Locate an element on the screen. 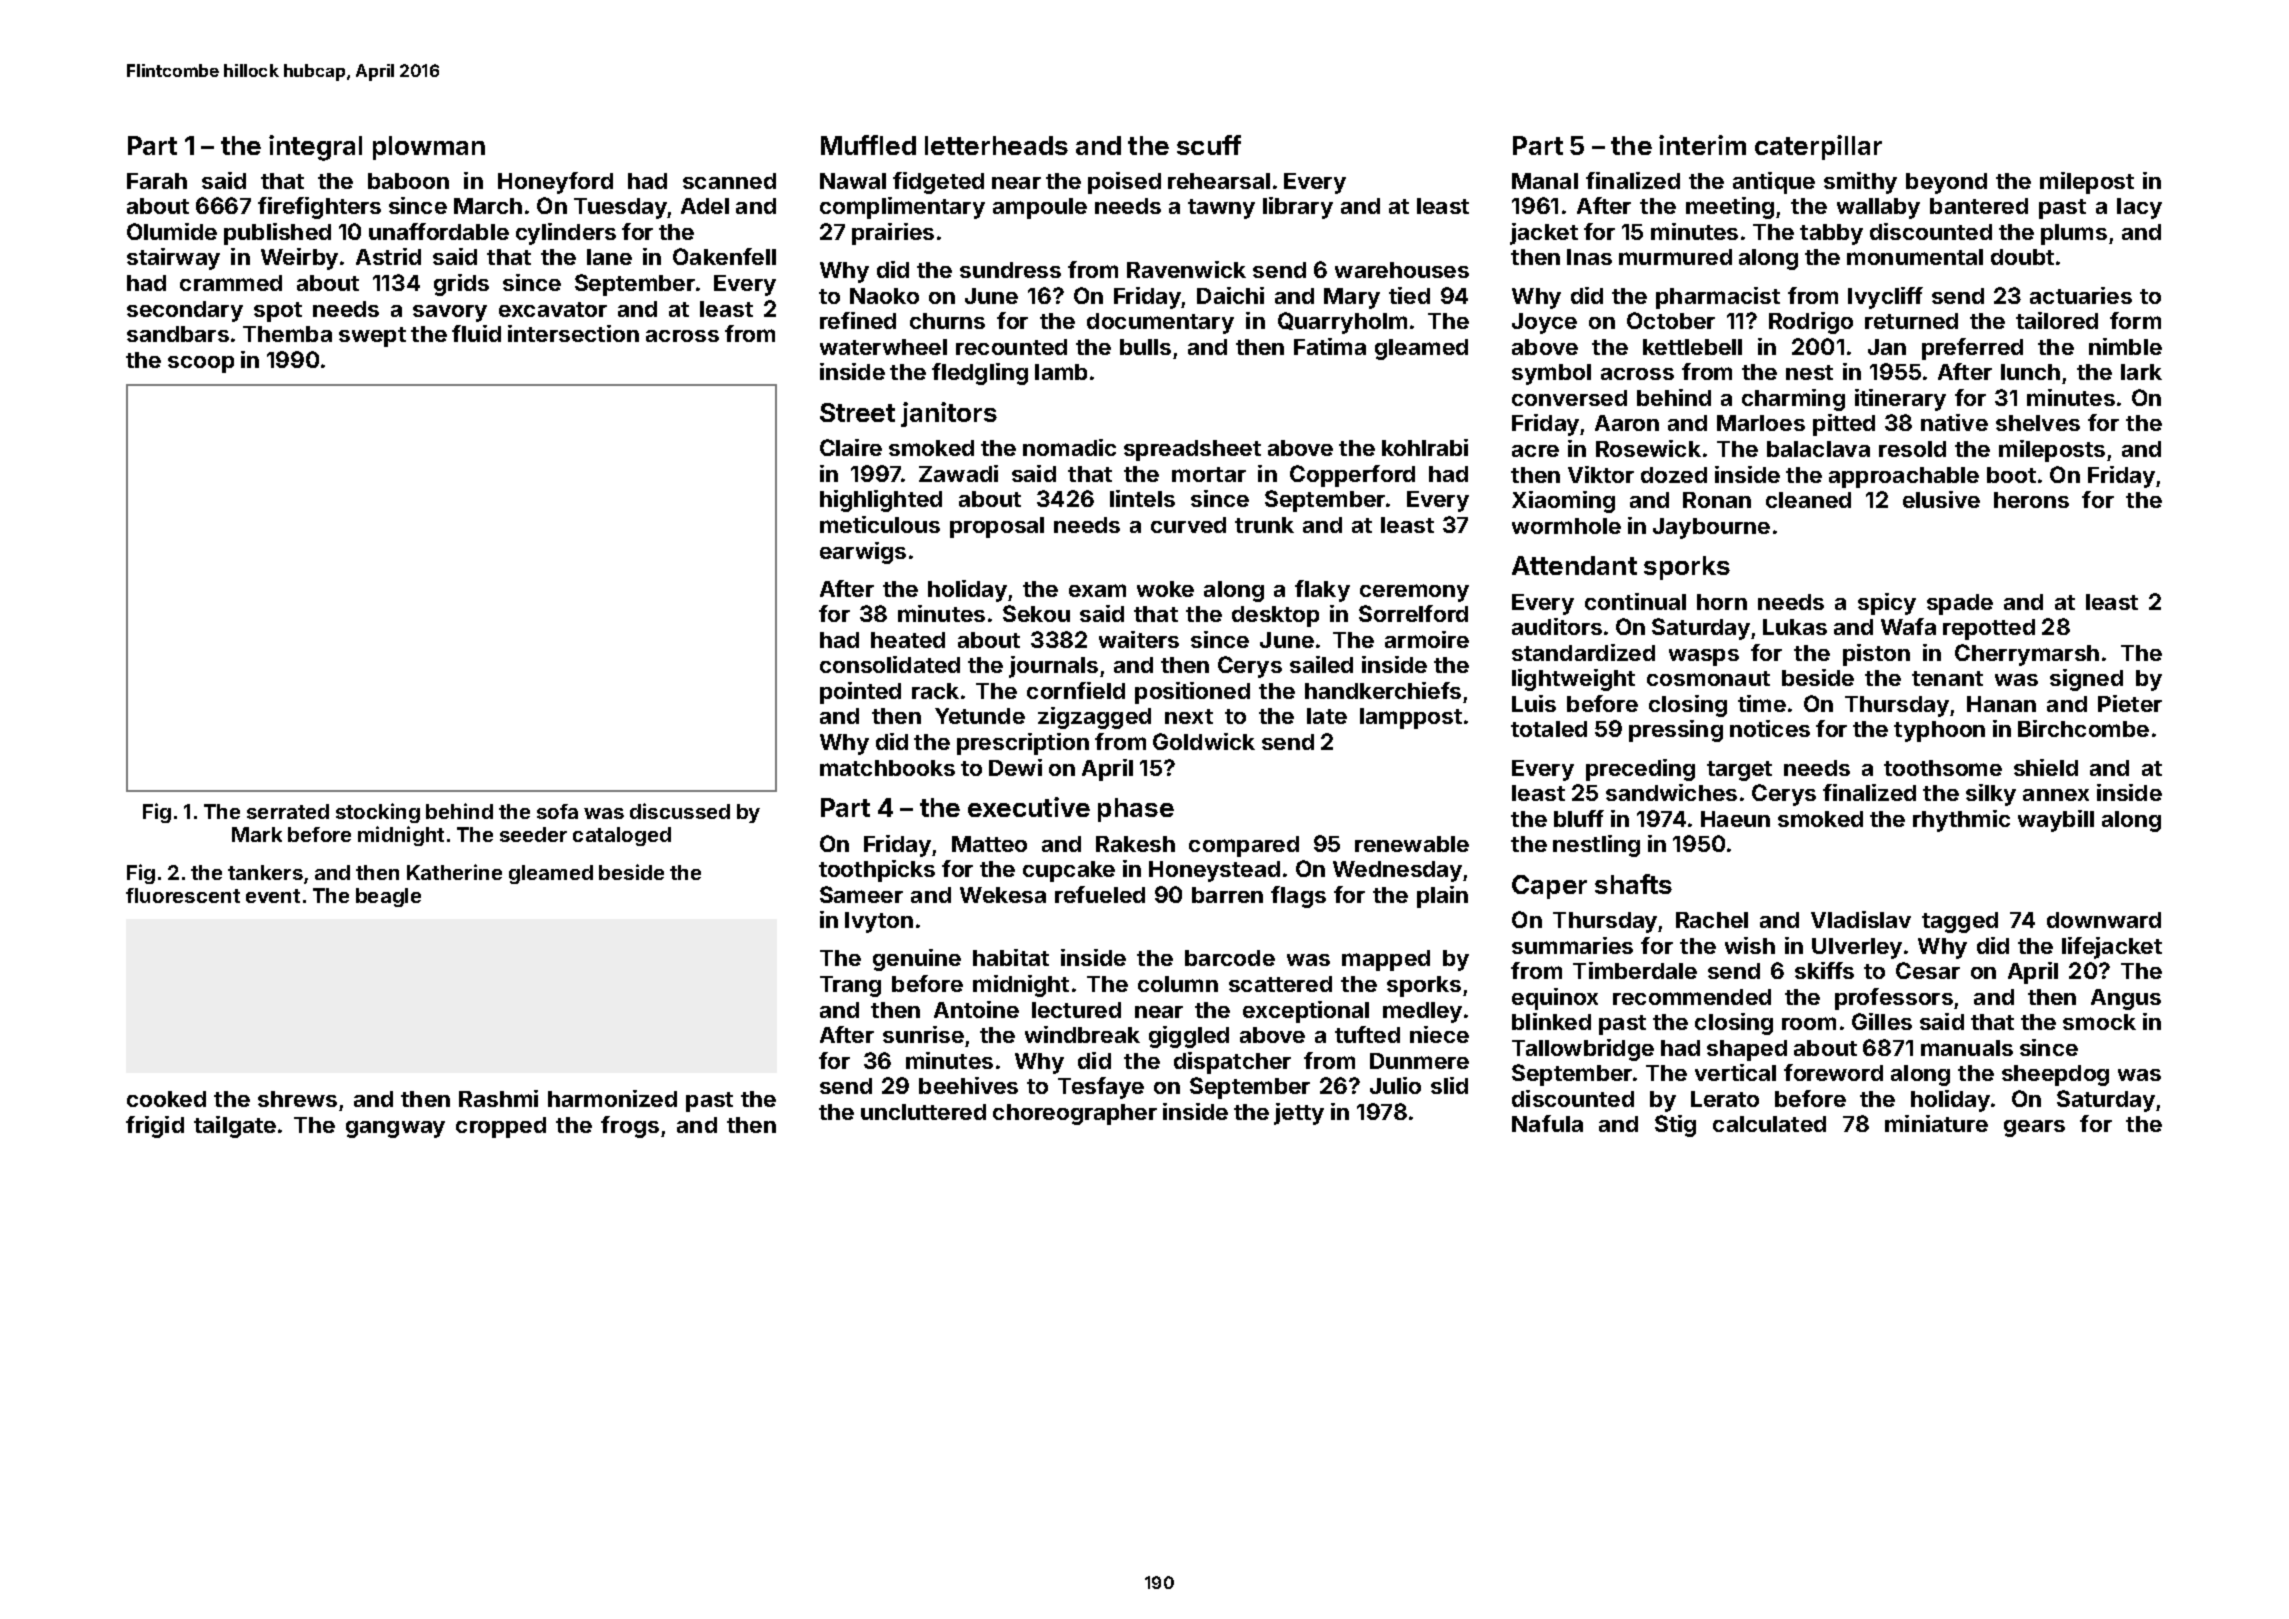 This screenshot has width=2289, height=1619. repotted is located at coordinates (1989, 629).
